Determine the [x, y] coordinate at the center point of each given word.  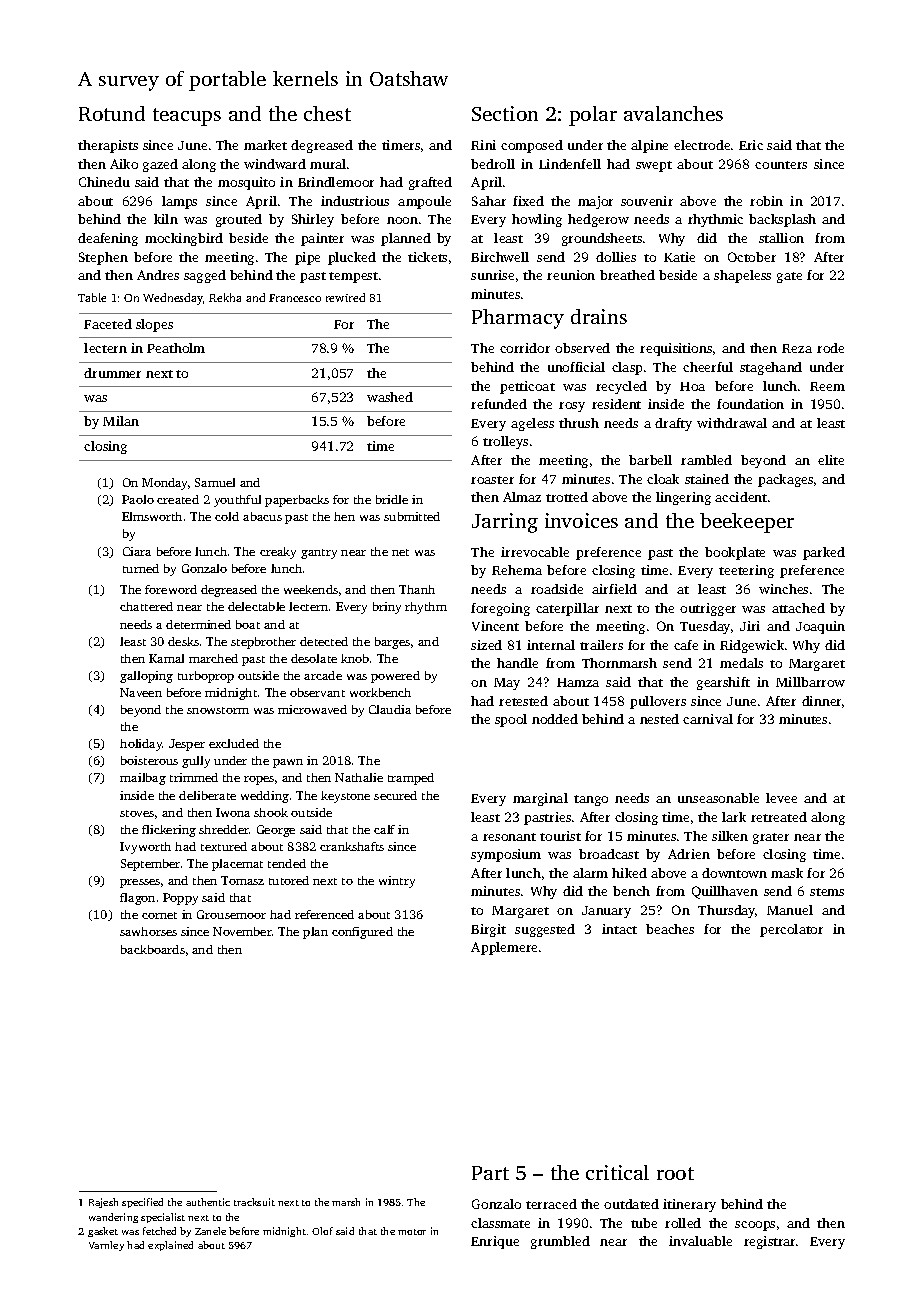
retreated [779, 817]
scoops [755, 1226]
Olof [322, 1231]
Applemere [504, 948]
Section [505, 113]
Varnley [106, 1246]
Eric [751, 145]
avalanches [673, 113]
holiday [141, 745]
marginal [540, 799]
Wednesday [173, 299]
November [242, 931]
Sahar [489, 201]
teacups [187, 117]
